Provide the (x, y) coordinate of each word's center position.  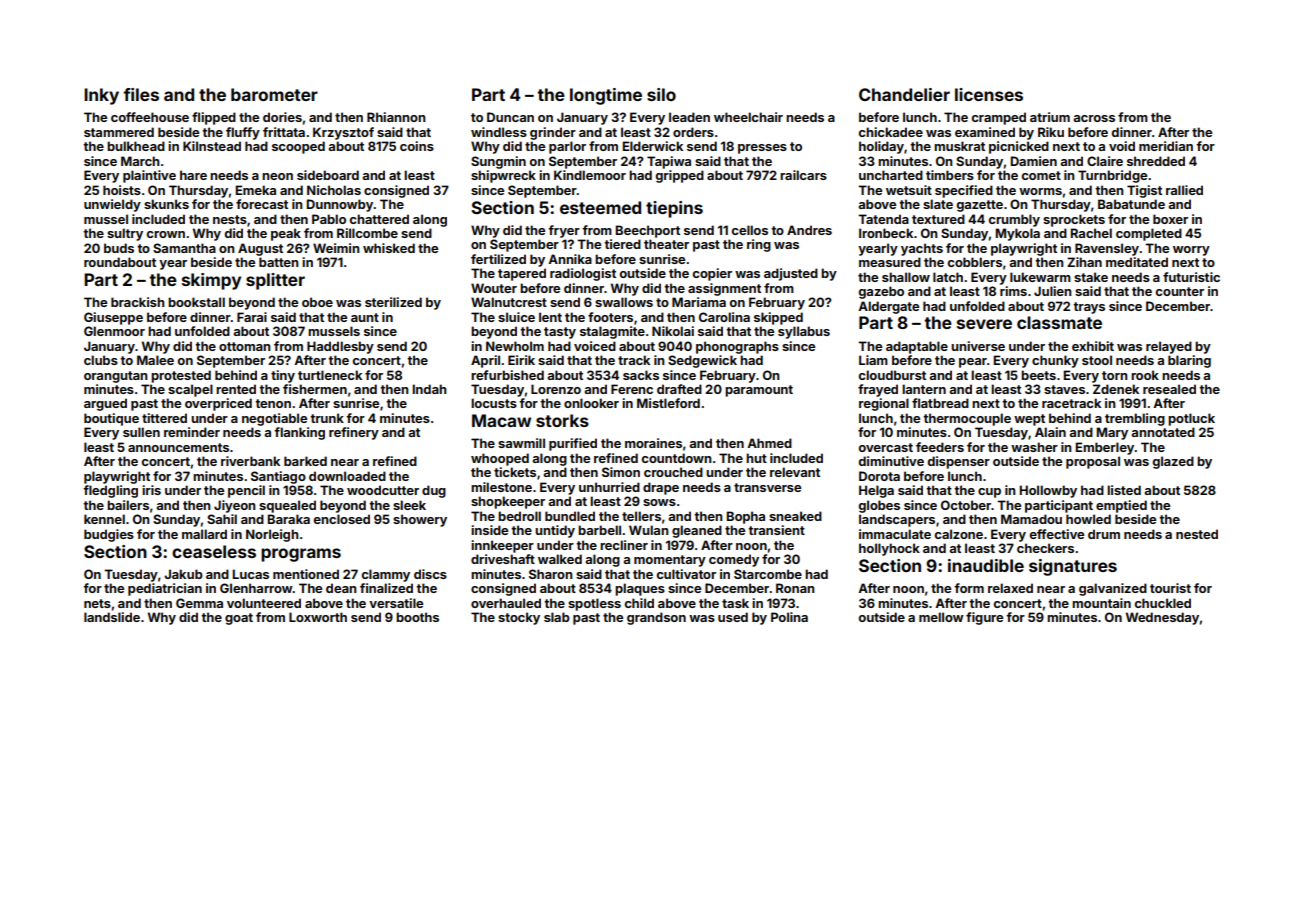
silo (661, 94)
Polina (789, 617)
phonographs (737, 347)
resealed (1169, 389)
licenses (989, 94)
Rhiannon (396, 117)
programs (301, 555)
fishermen (315, 389)
